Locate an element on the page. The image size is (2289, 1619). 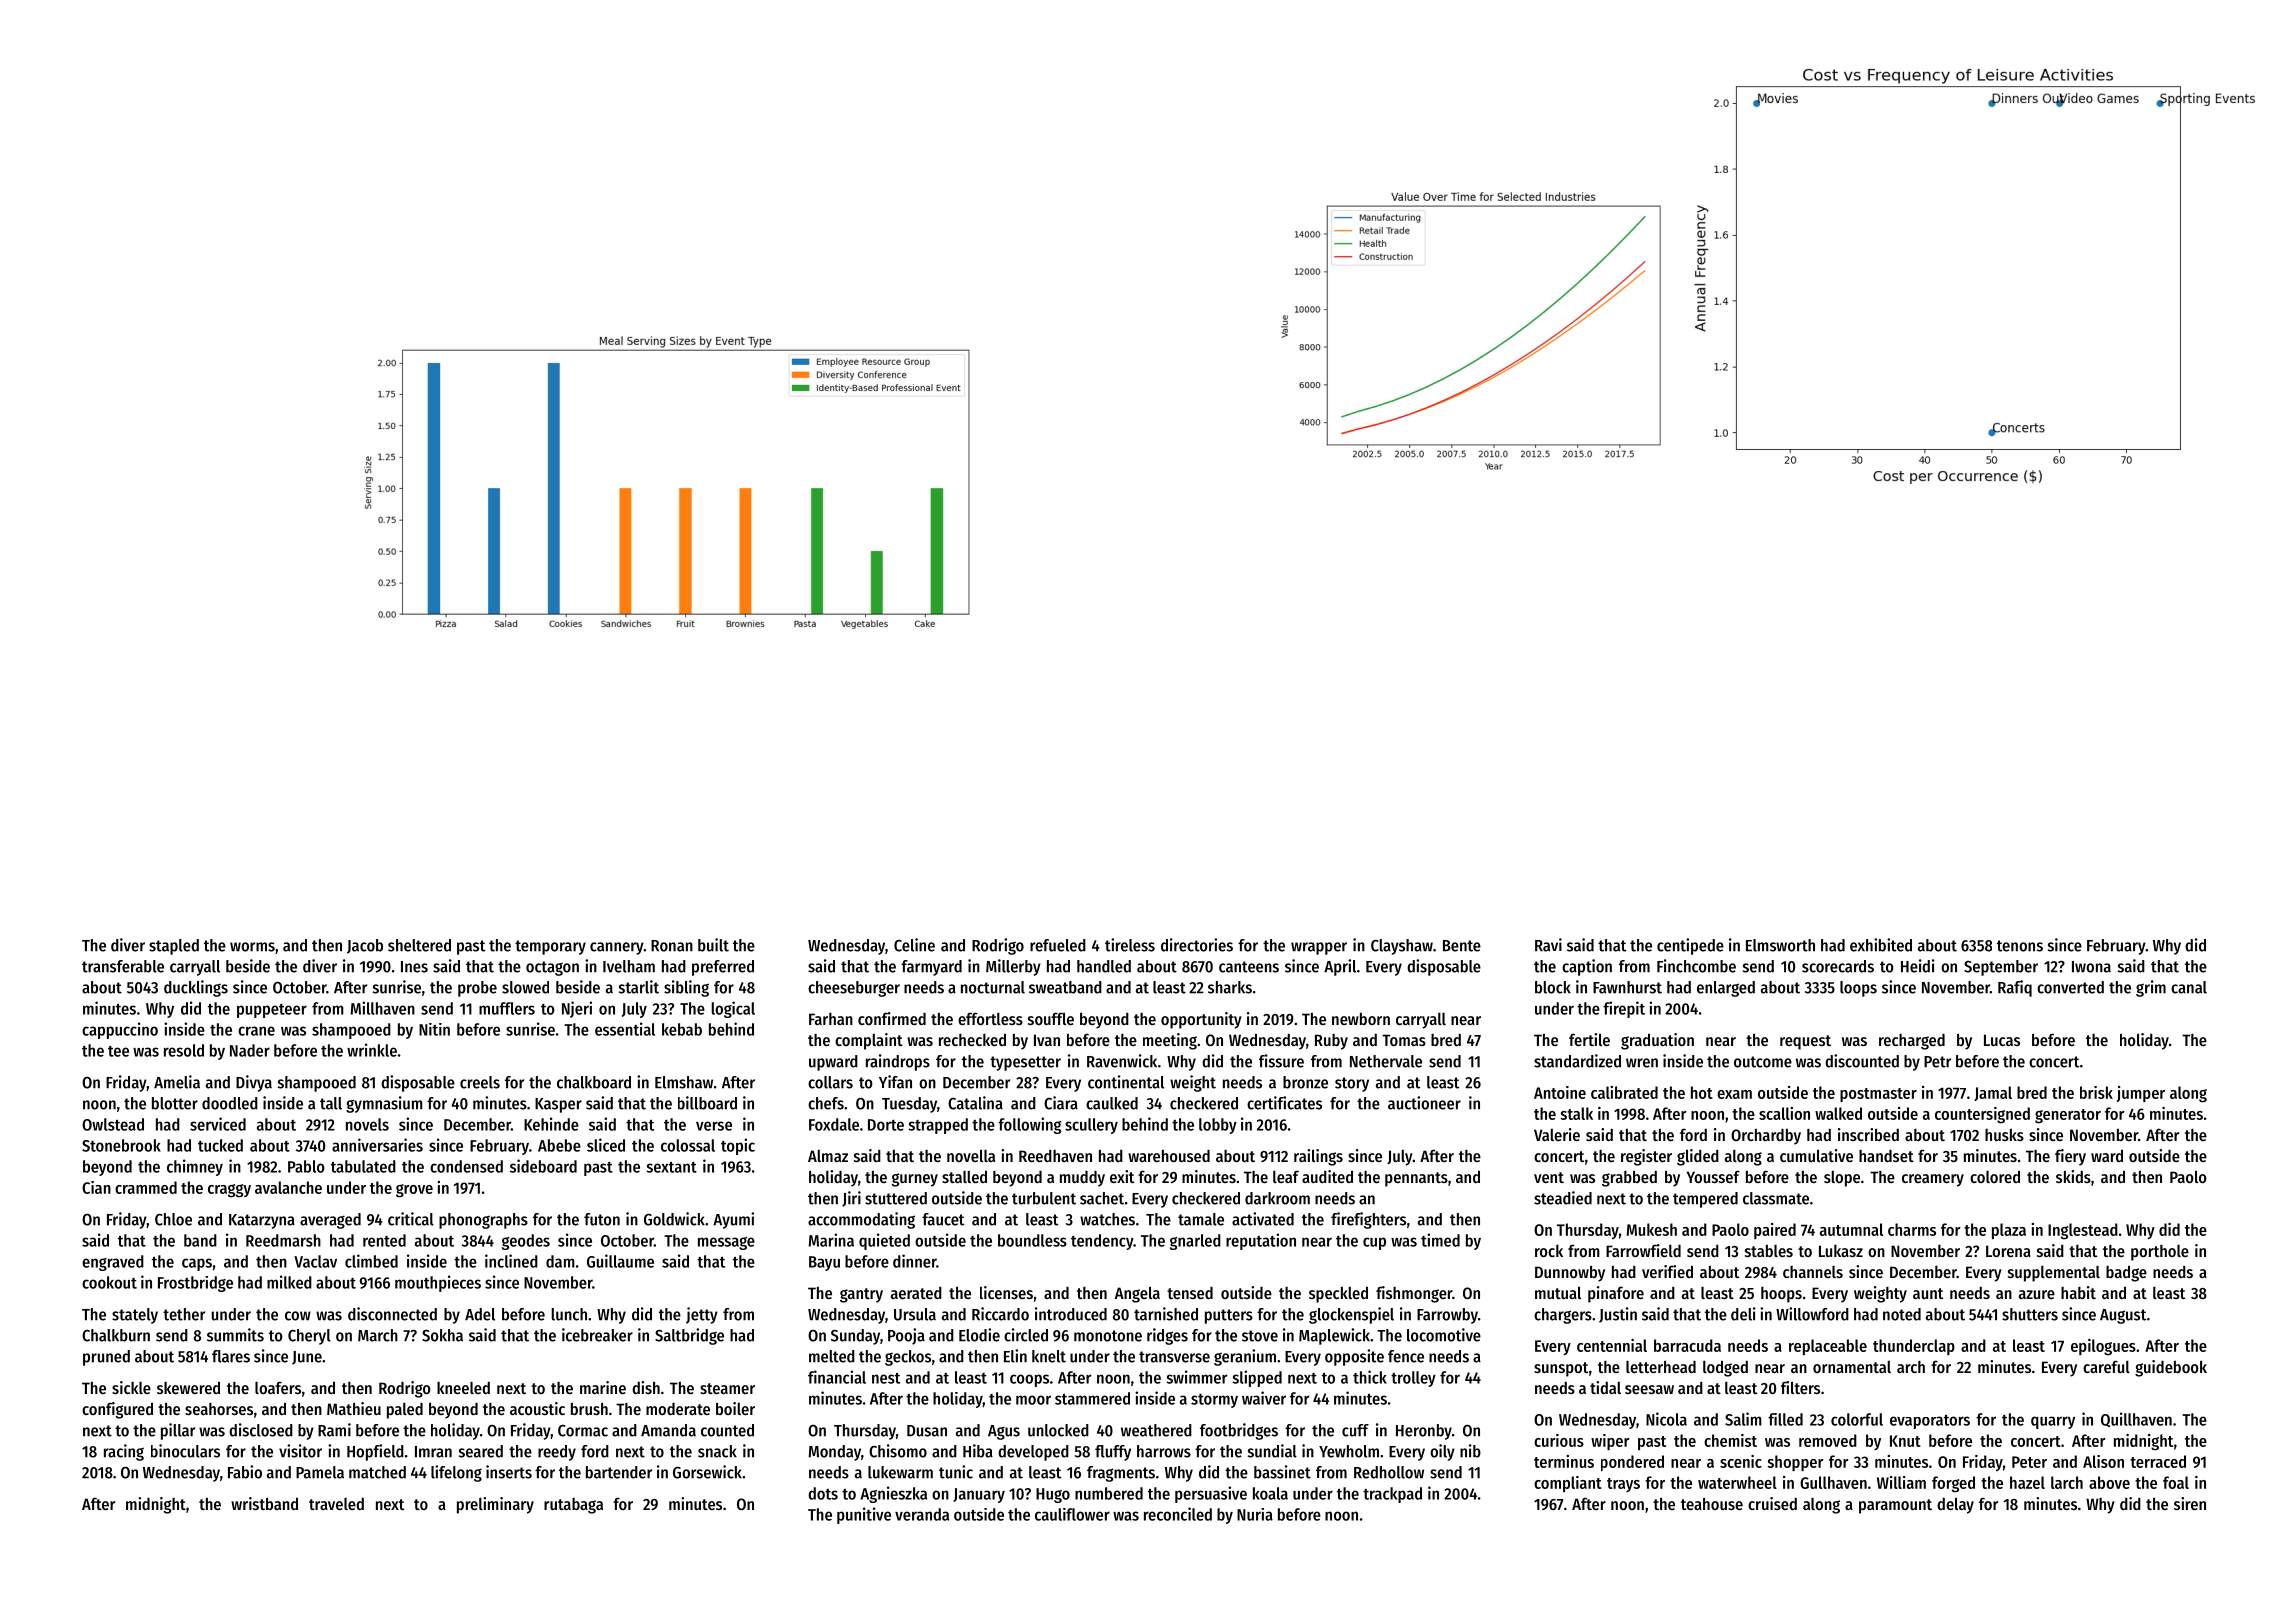
darkroom is located at coordinates (1277, 1198).
